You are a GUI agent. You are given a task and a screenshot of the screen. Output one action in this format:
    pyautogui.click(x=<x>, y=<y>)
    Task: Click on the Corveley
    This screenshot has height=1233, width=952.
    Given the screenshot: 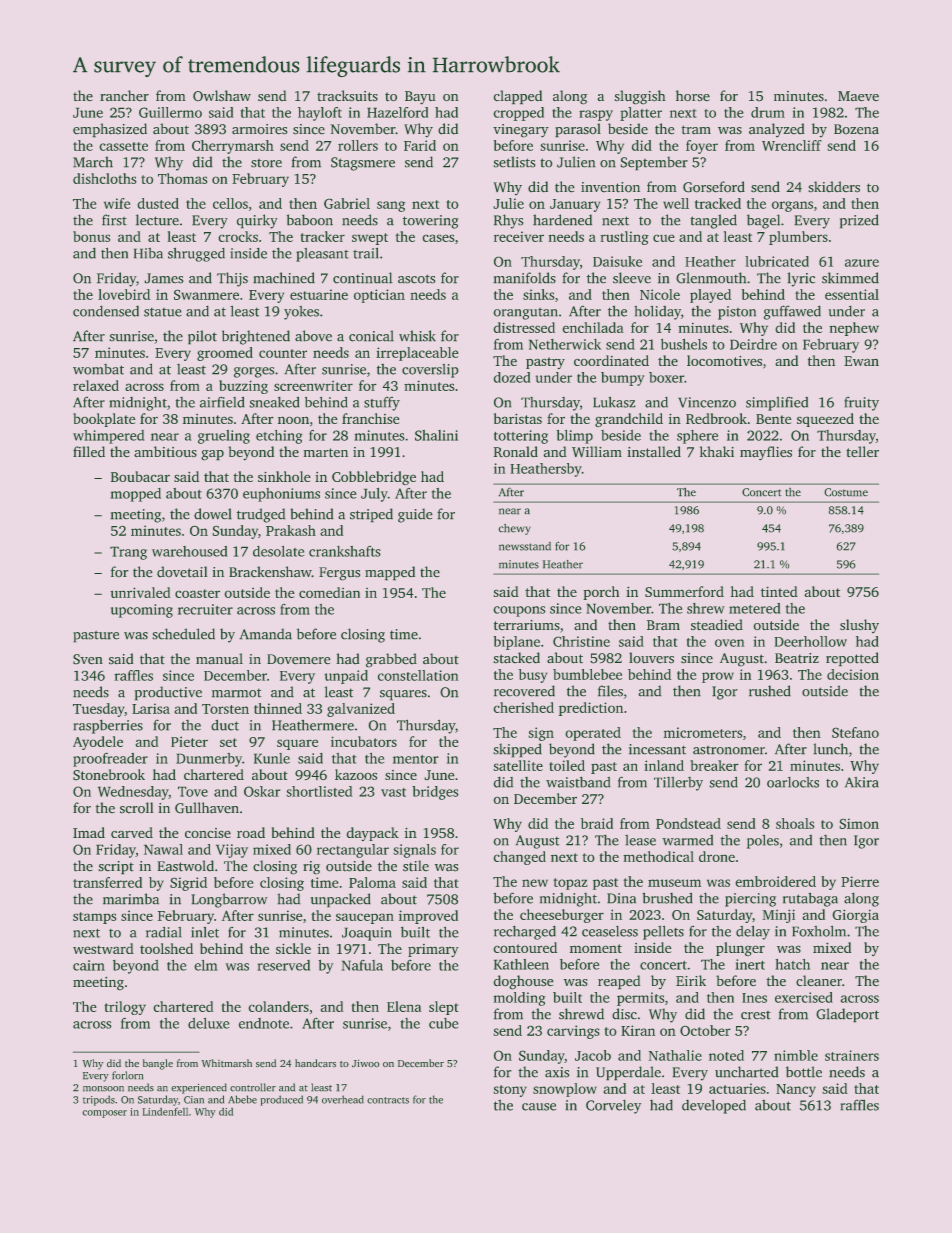 What is the action you would take?
    pyautogui.click(x=613, y=1106)
